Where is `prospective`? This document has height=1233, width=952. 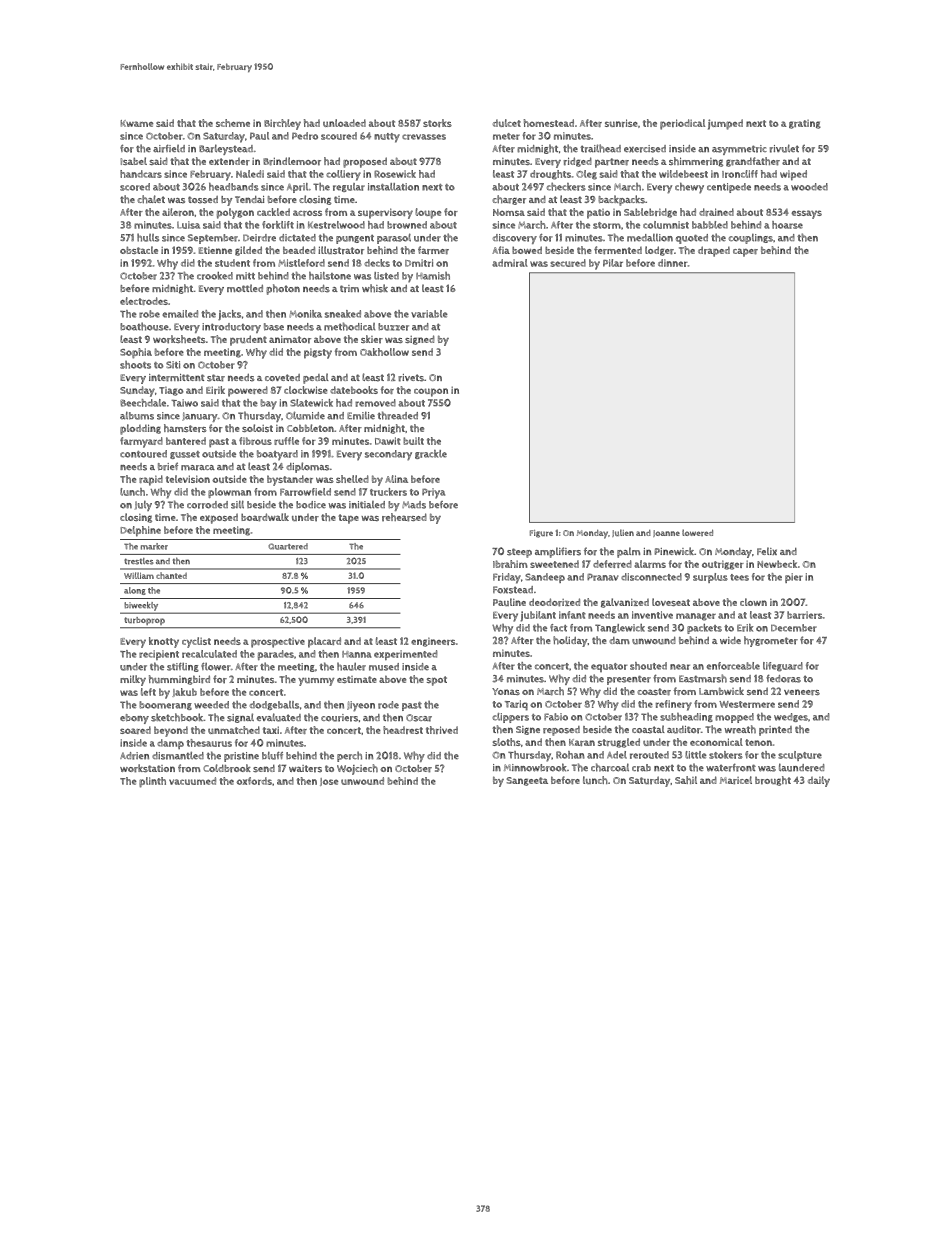 prospective is located at coordinates (278, 643).
